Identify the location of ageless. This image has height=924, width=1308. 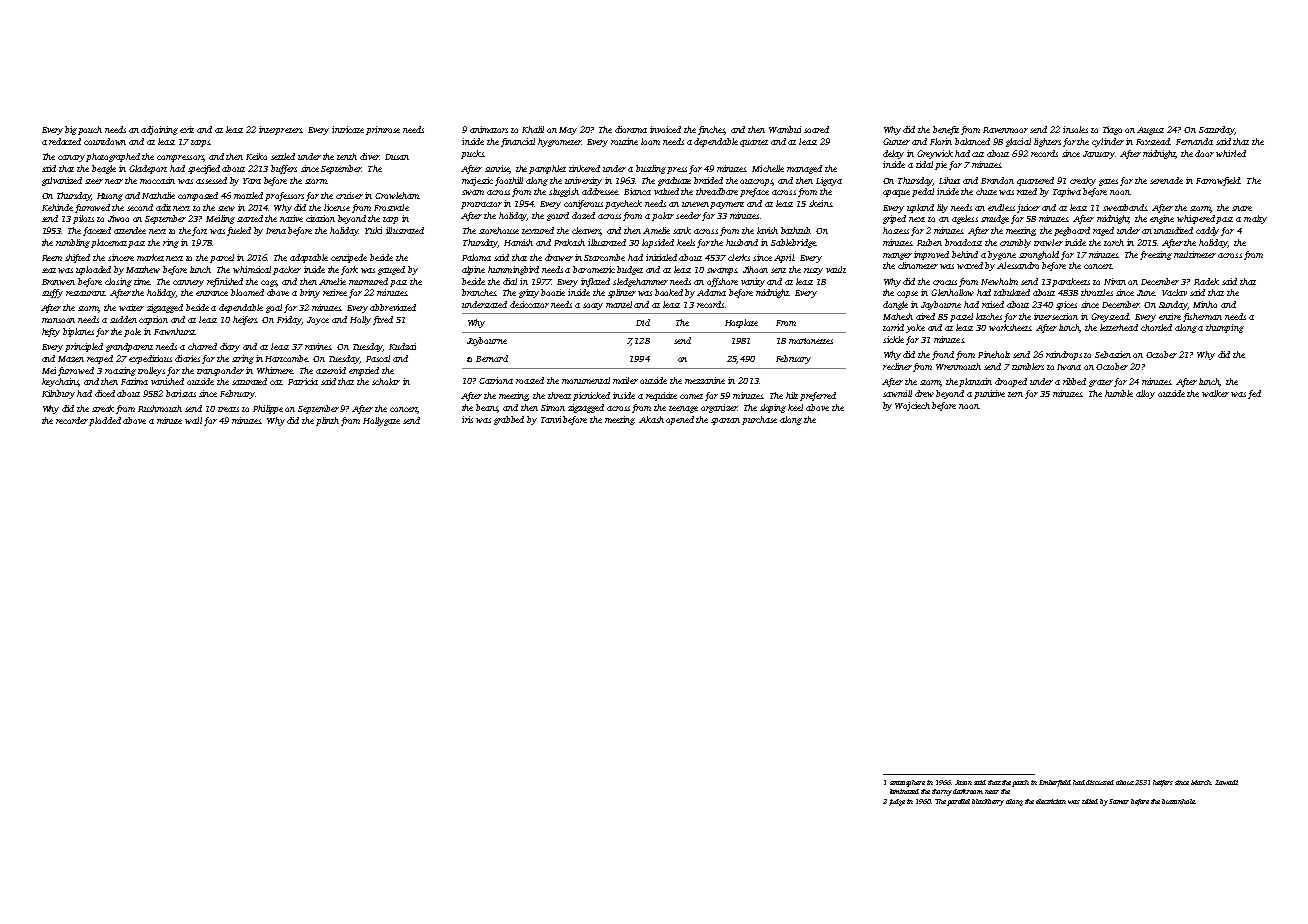
(965, 219).
